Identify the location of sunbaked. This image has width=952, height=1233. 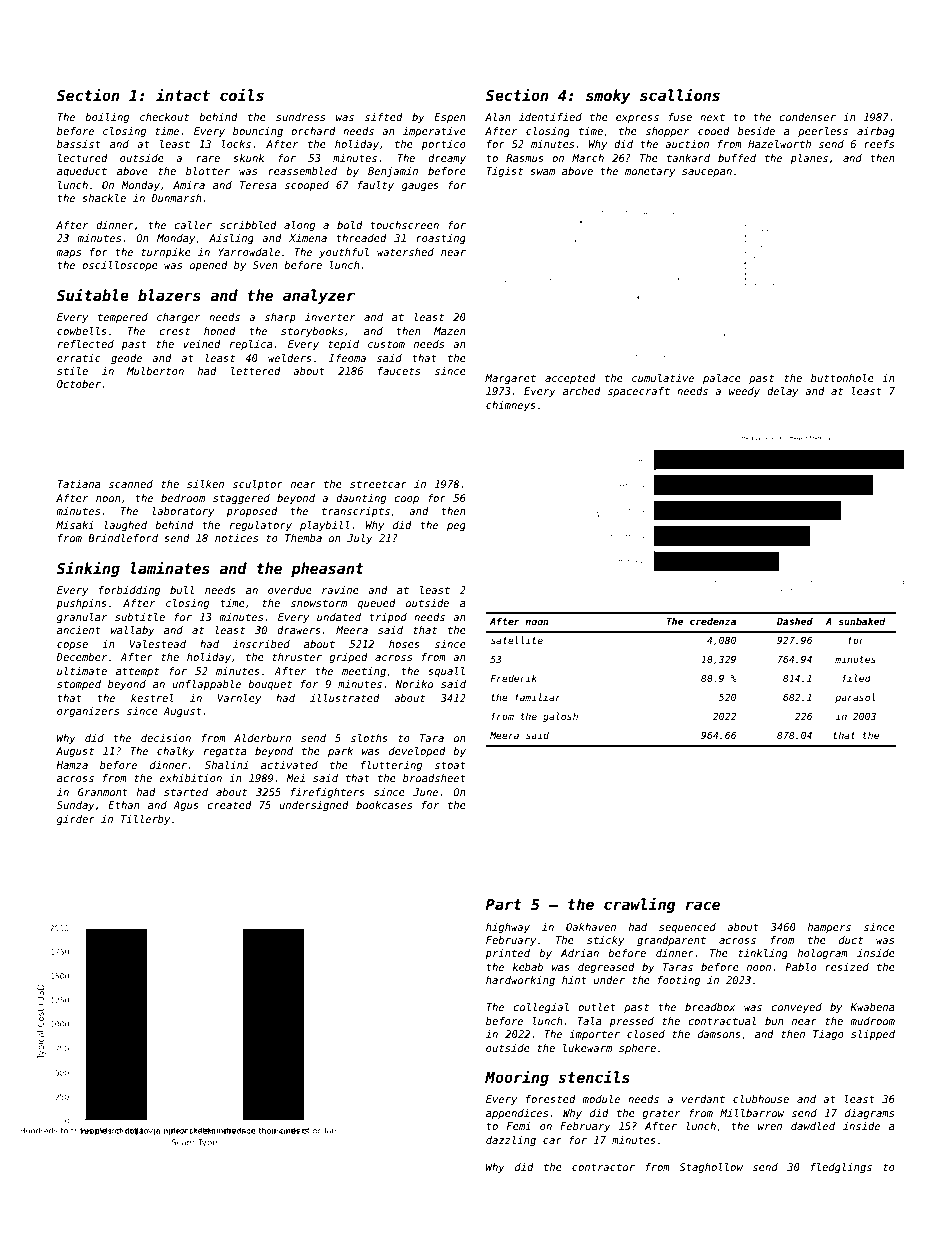
(862, 621).
